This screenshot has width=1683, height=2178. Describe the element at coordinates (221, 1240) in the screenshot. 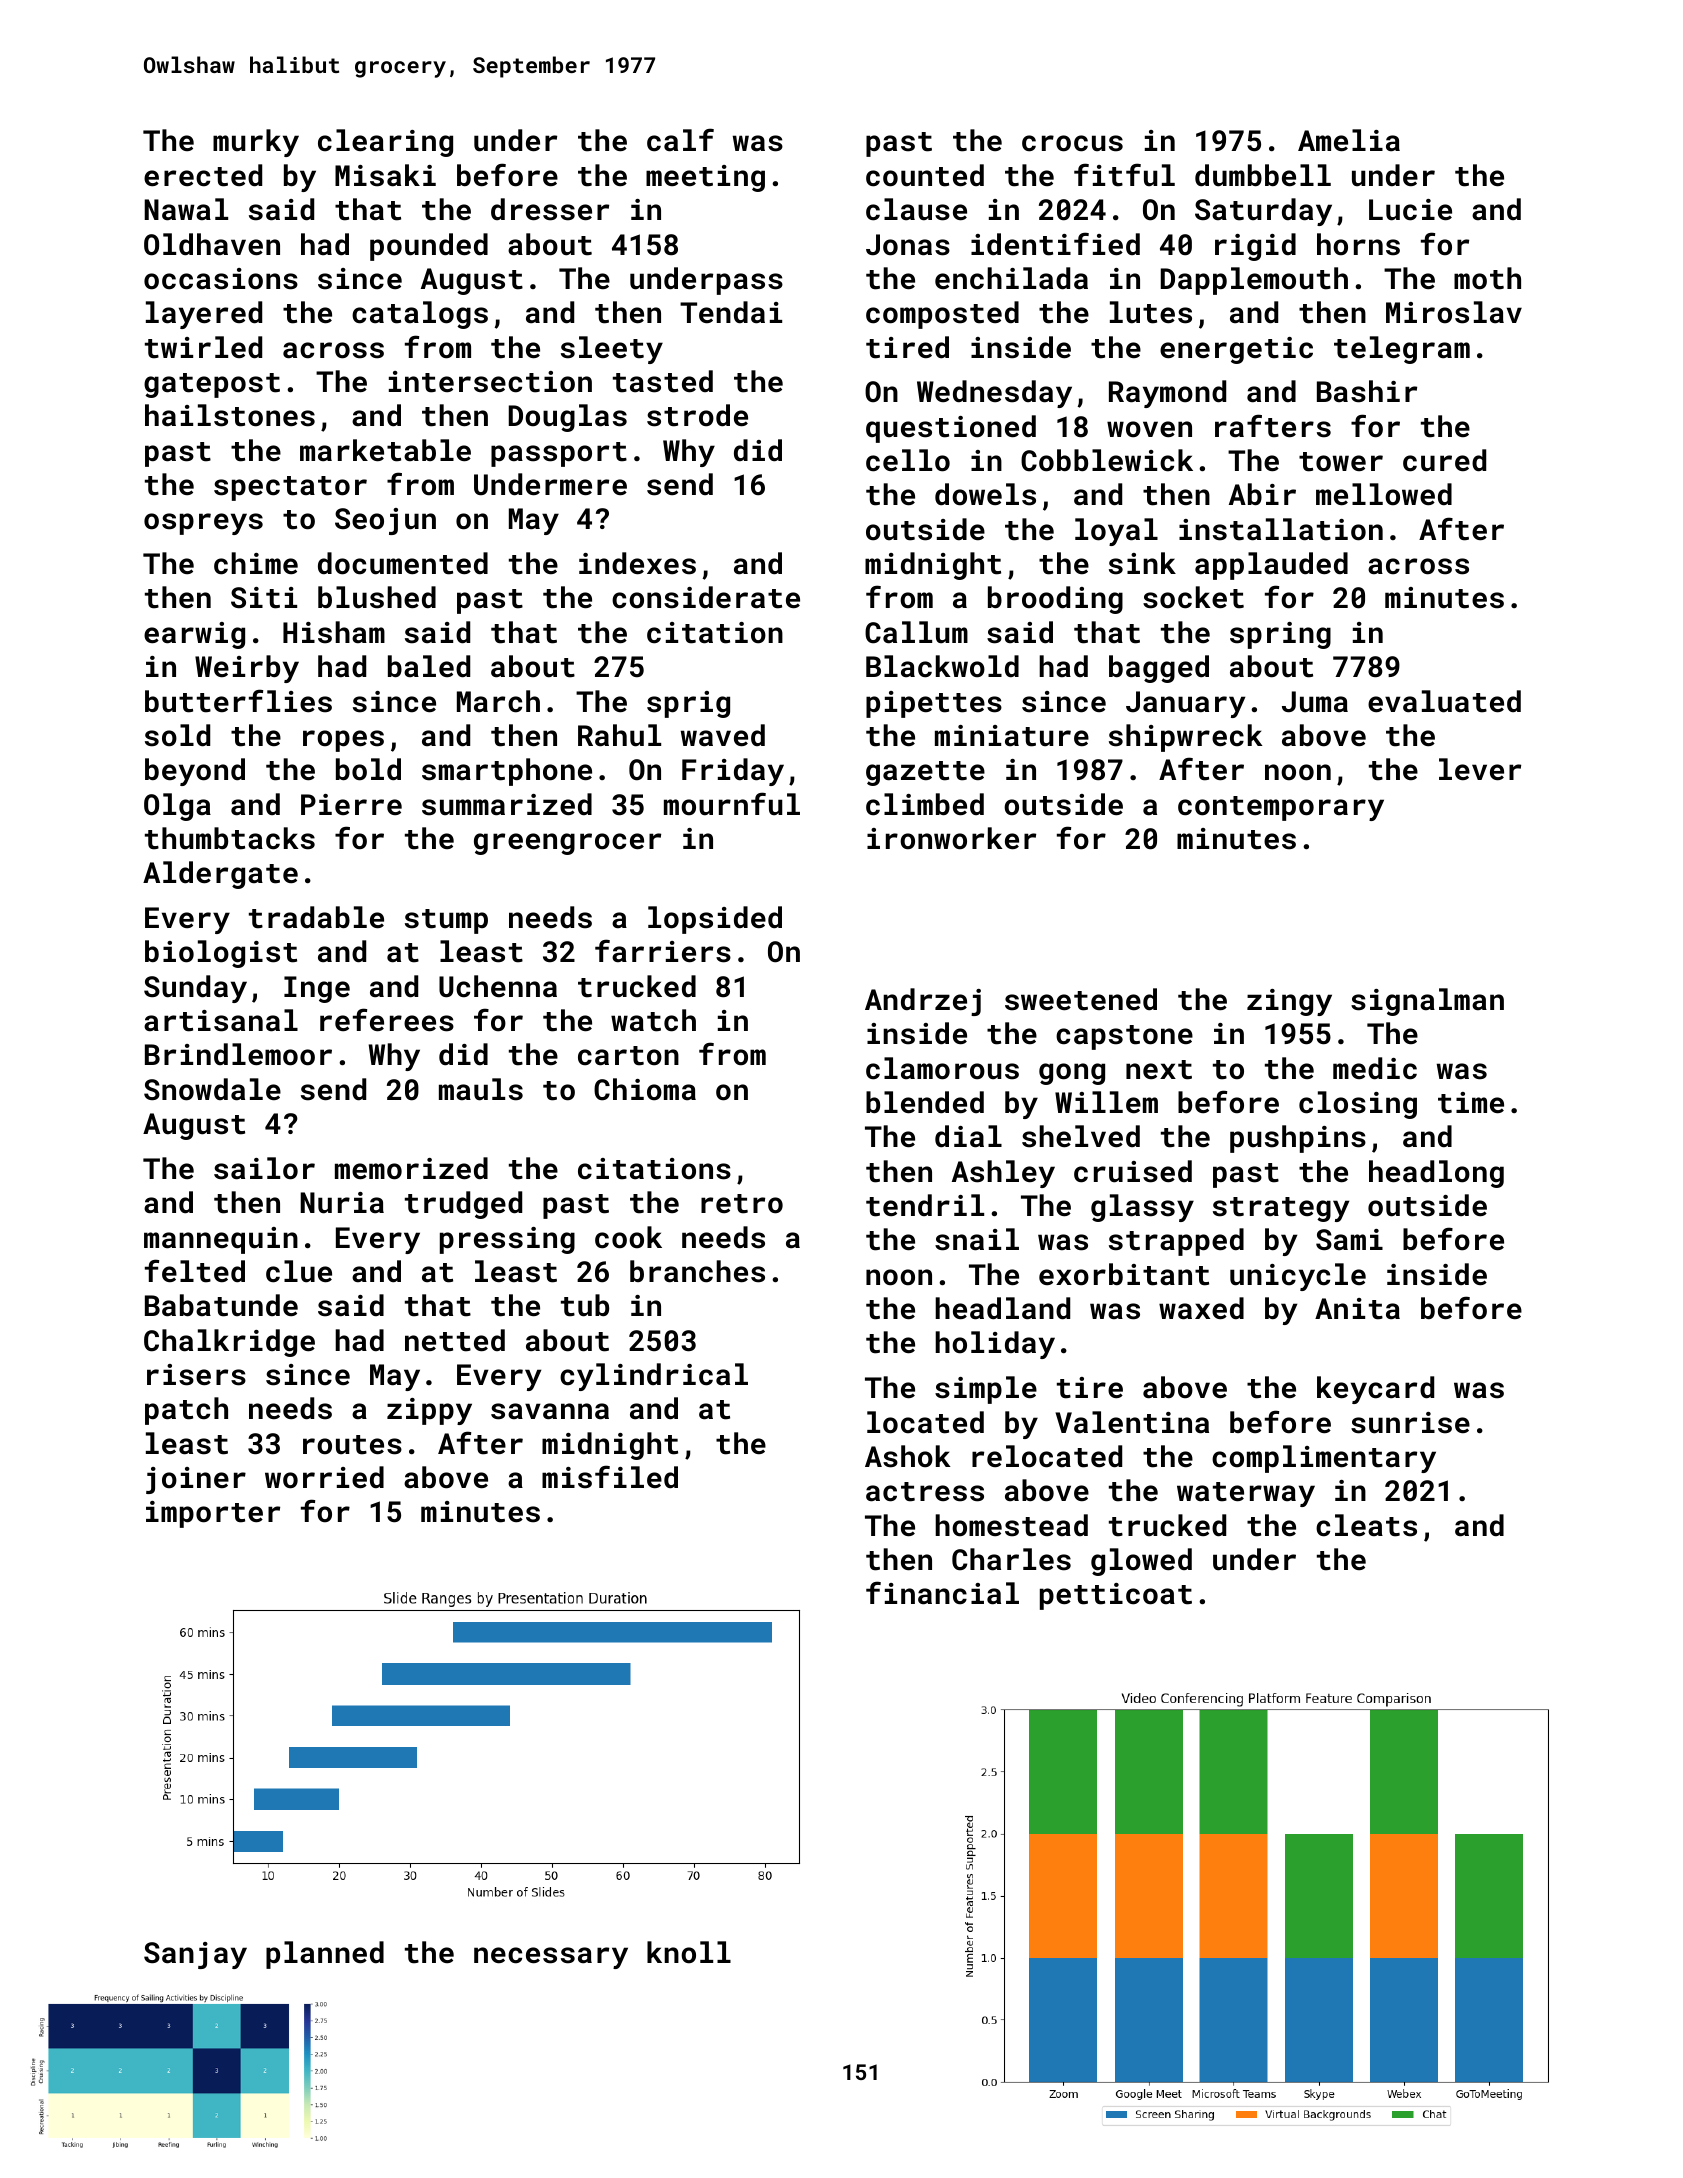

I see `mannequin` at that location.
